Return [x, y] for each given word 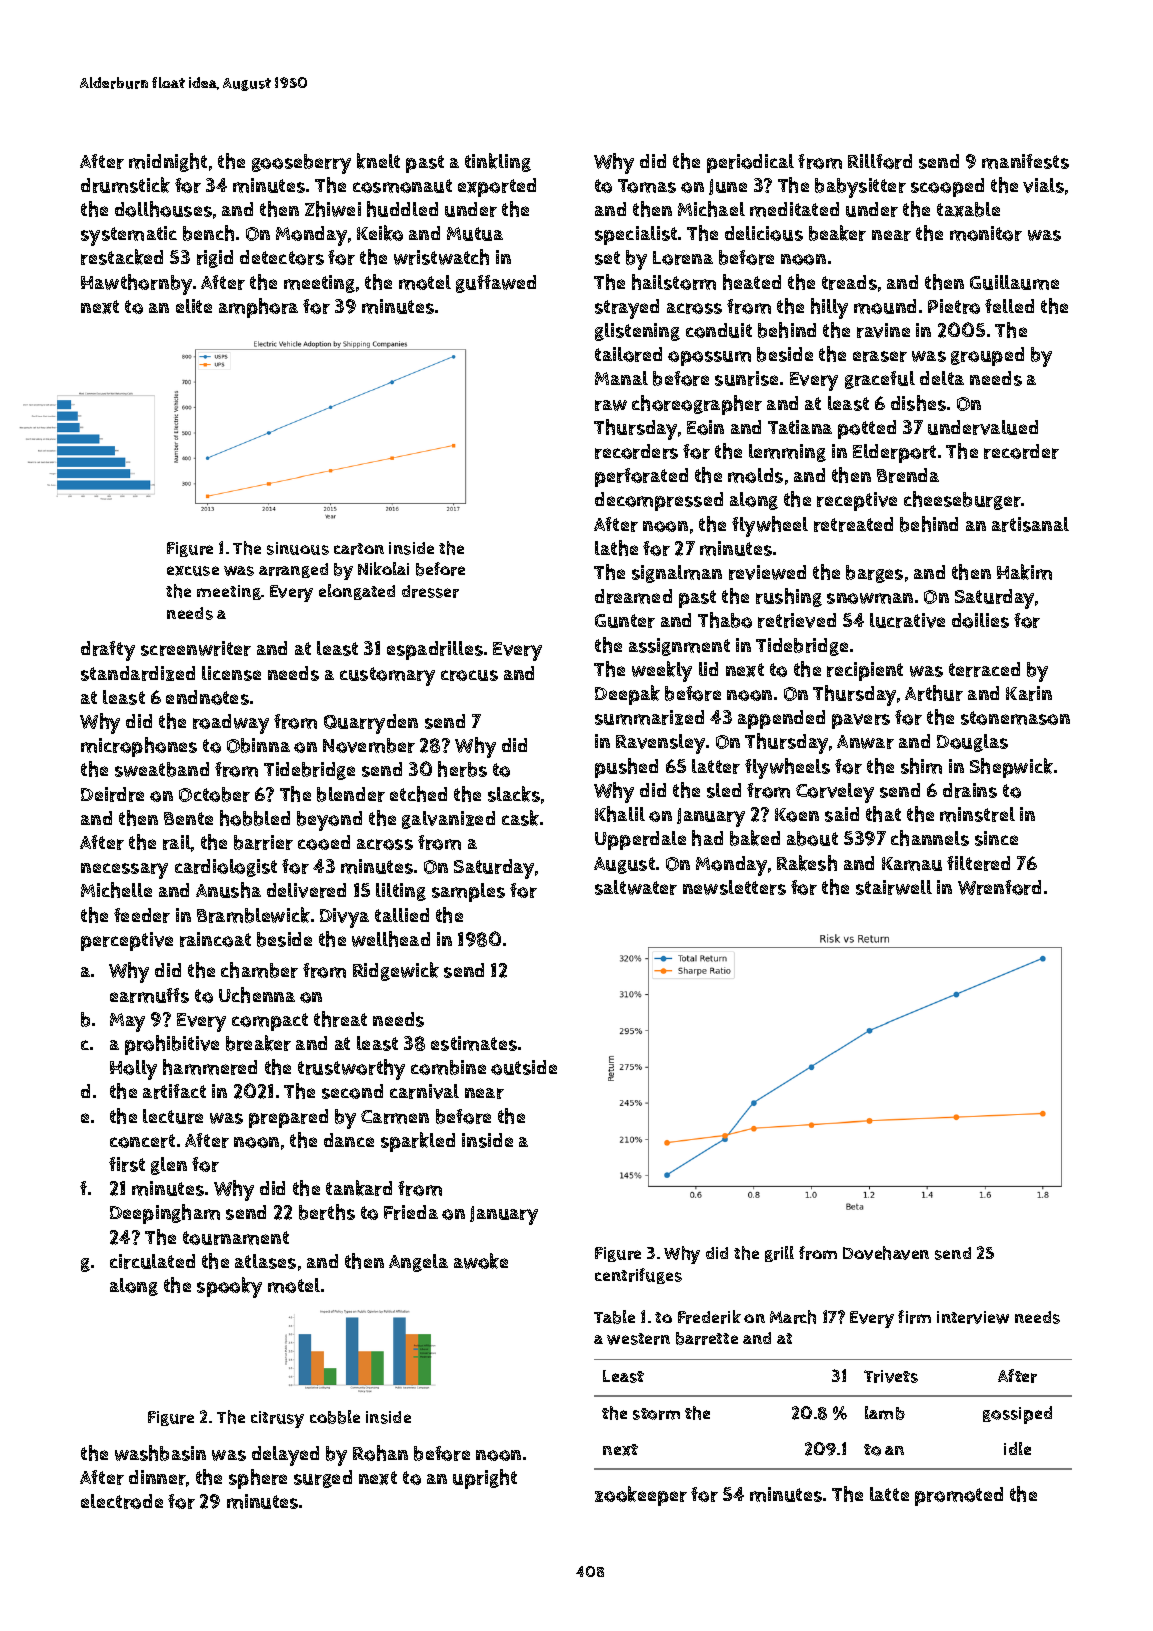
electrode [122, 1501]
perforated [641, 477]
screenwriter [196, 648]
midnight [168, 162]
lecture [173, 1116]
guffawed [496, 284]
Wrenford [999, 887]
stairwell [894, 887]
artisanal [1030, 524]
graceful [880, 380]
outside [524, 1067]
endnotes [207, 697]
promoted [959, 1496]
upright [485, 1479]
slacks [514, 794]
